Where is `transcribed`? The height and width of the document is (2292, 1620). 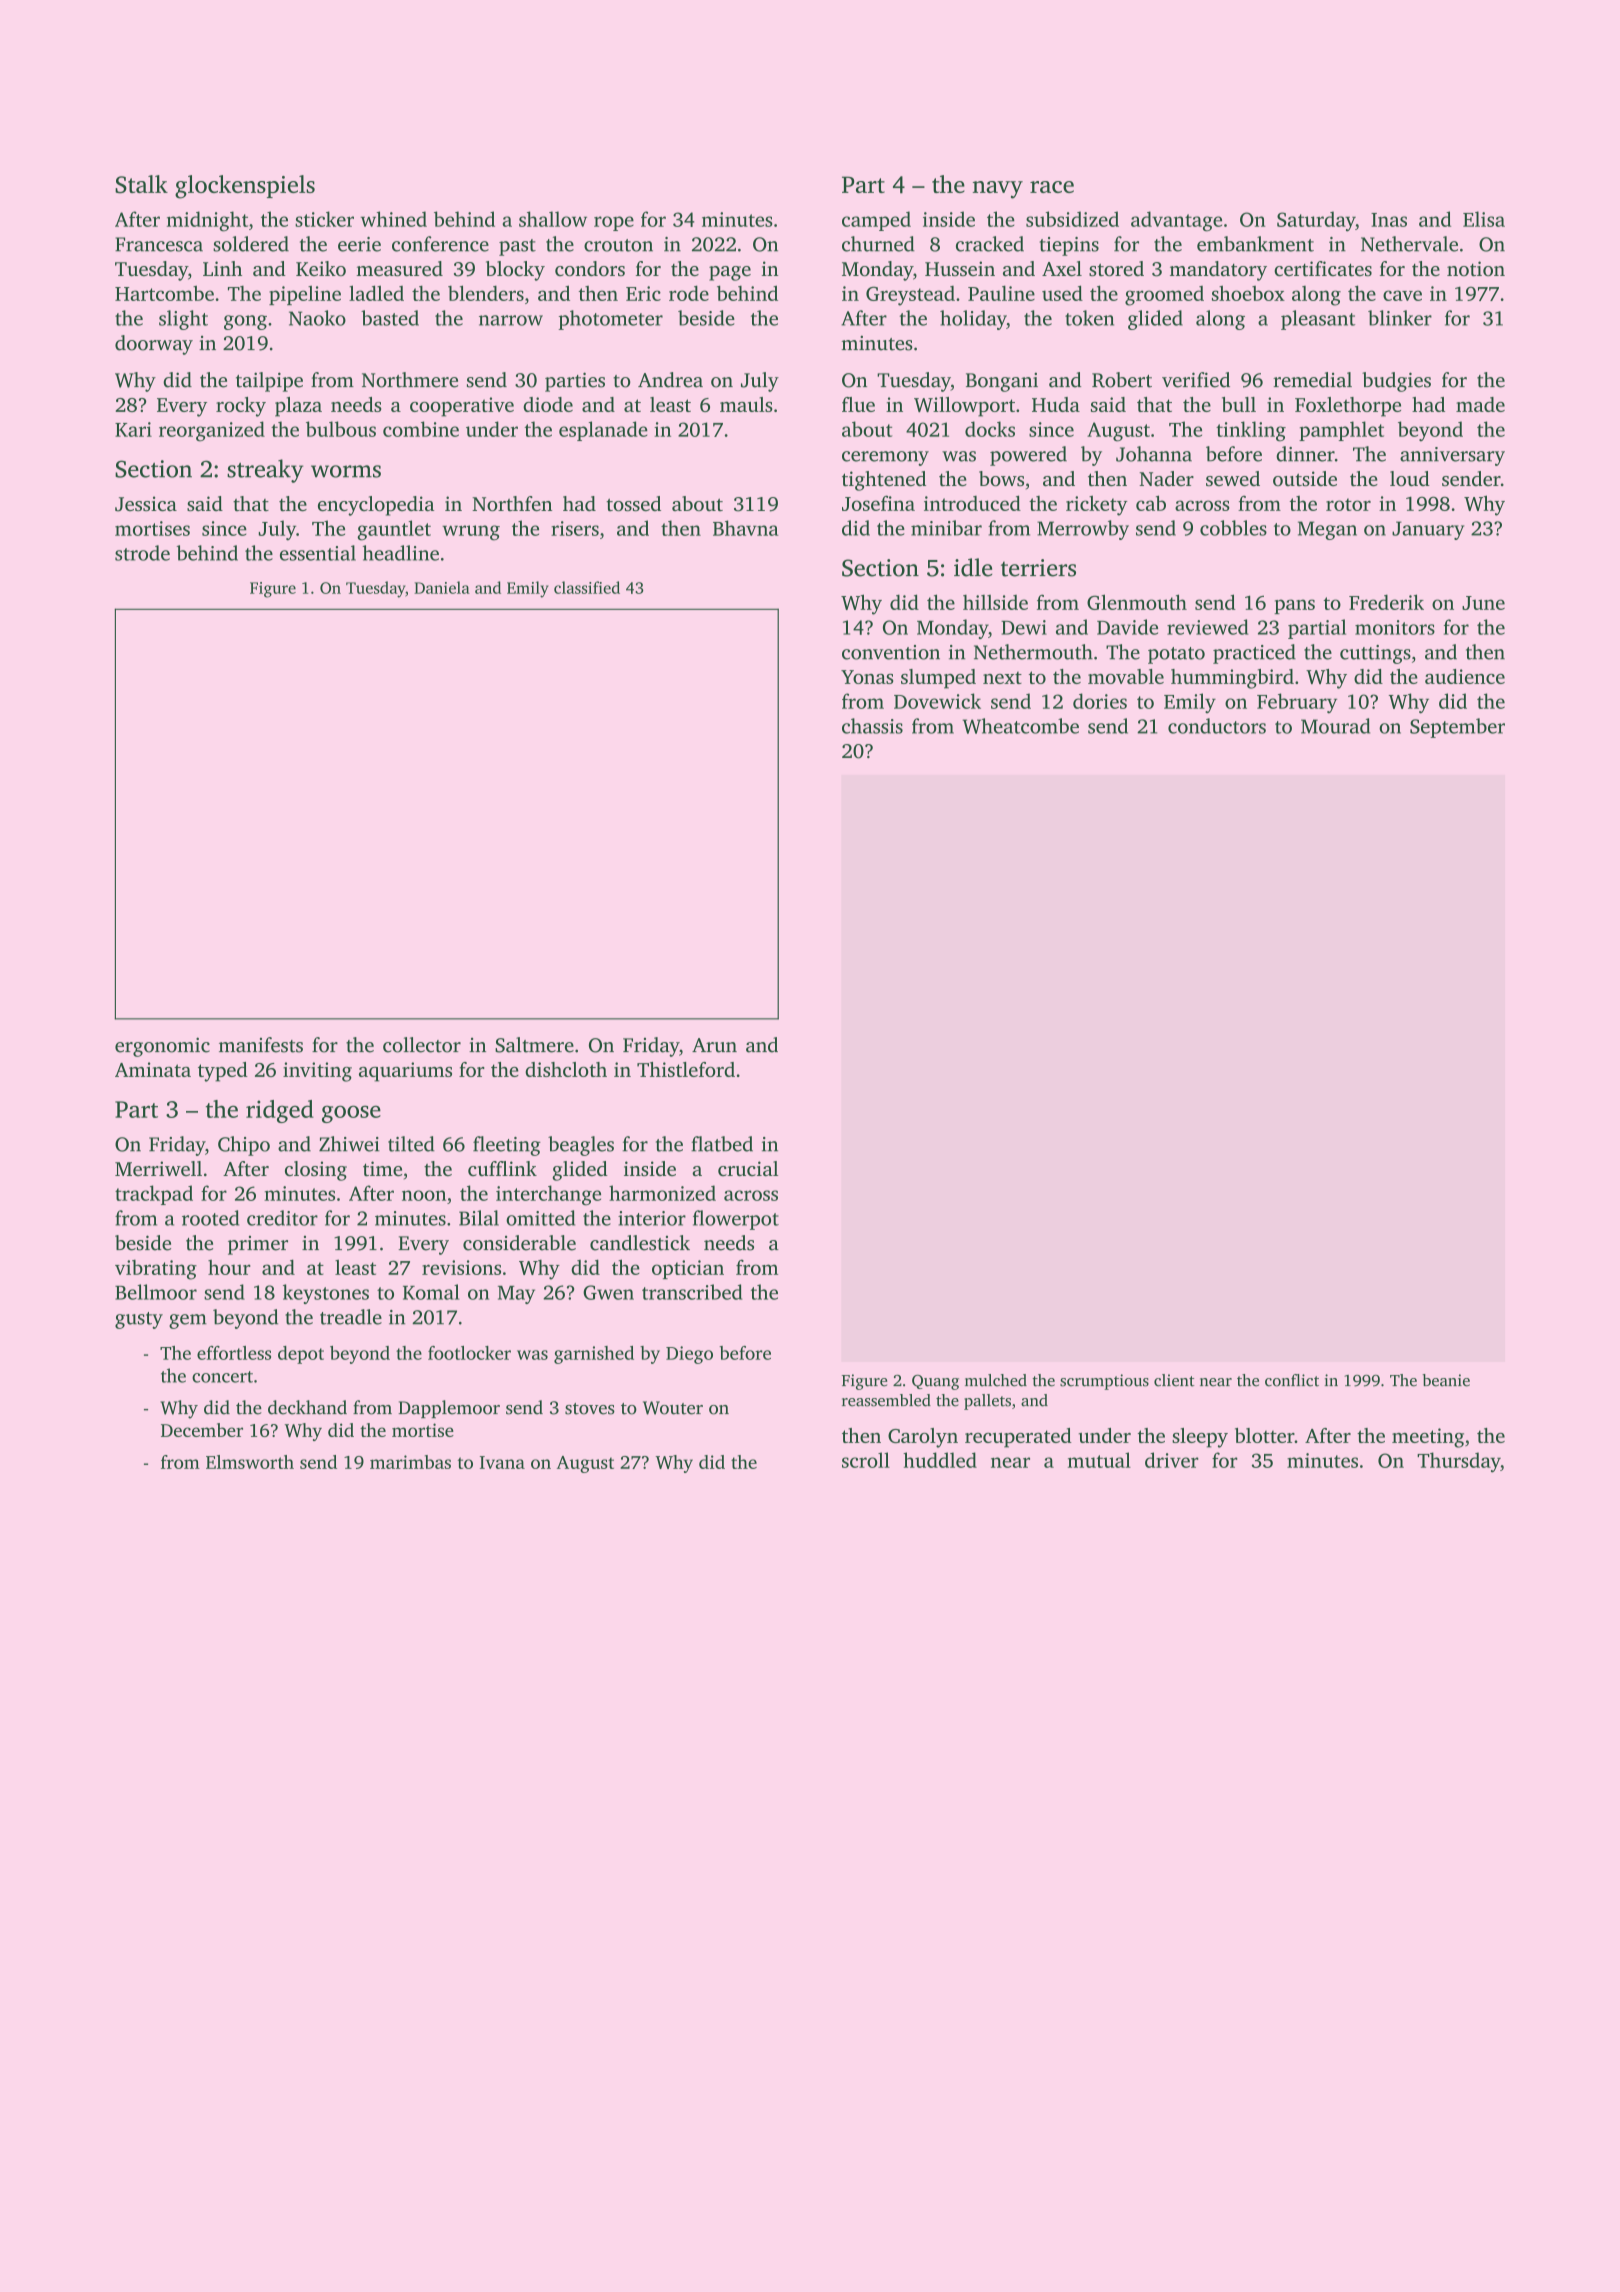 transcribed is located at coordinates (692, 1292).
